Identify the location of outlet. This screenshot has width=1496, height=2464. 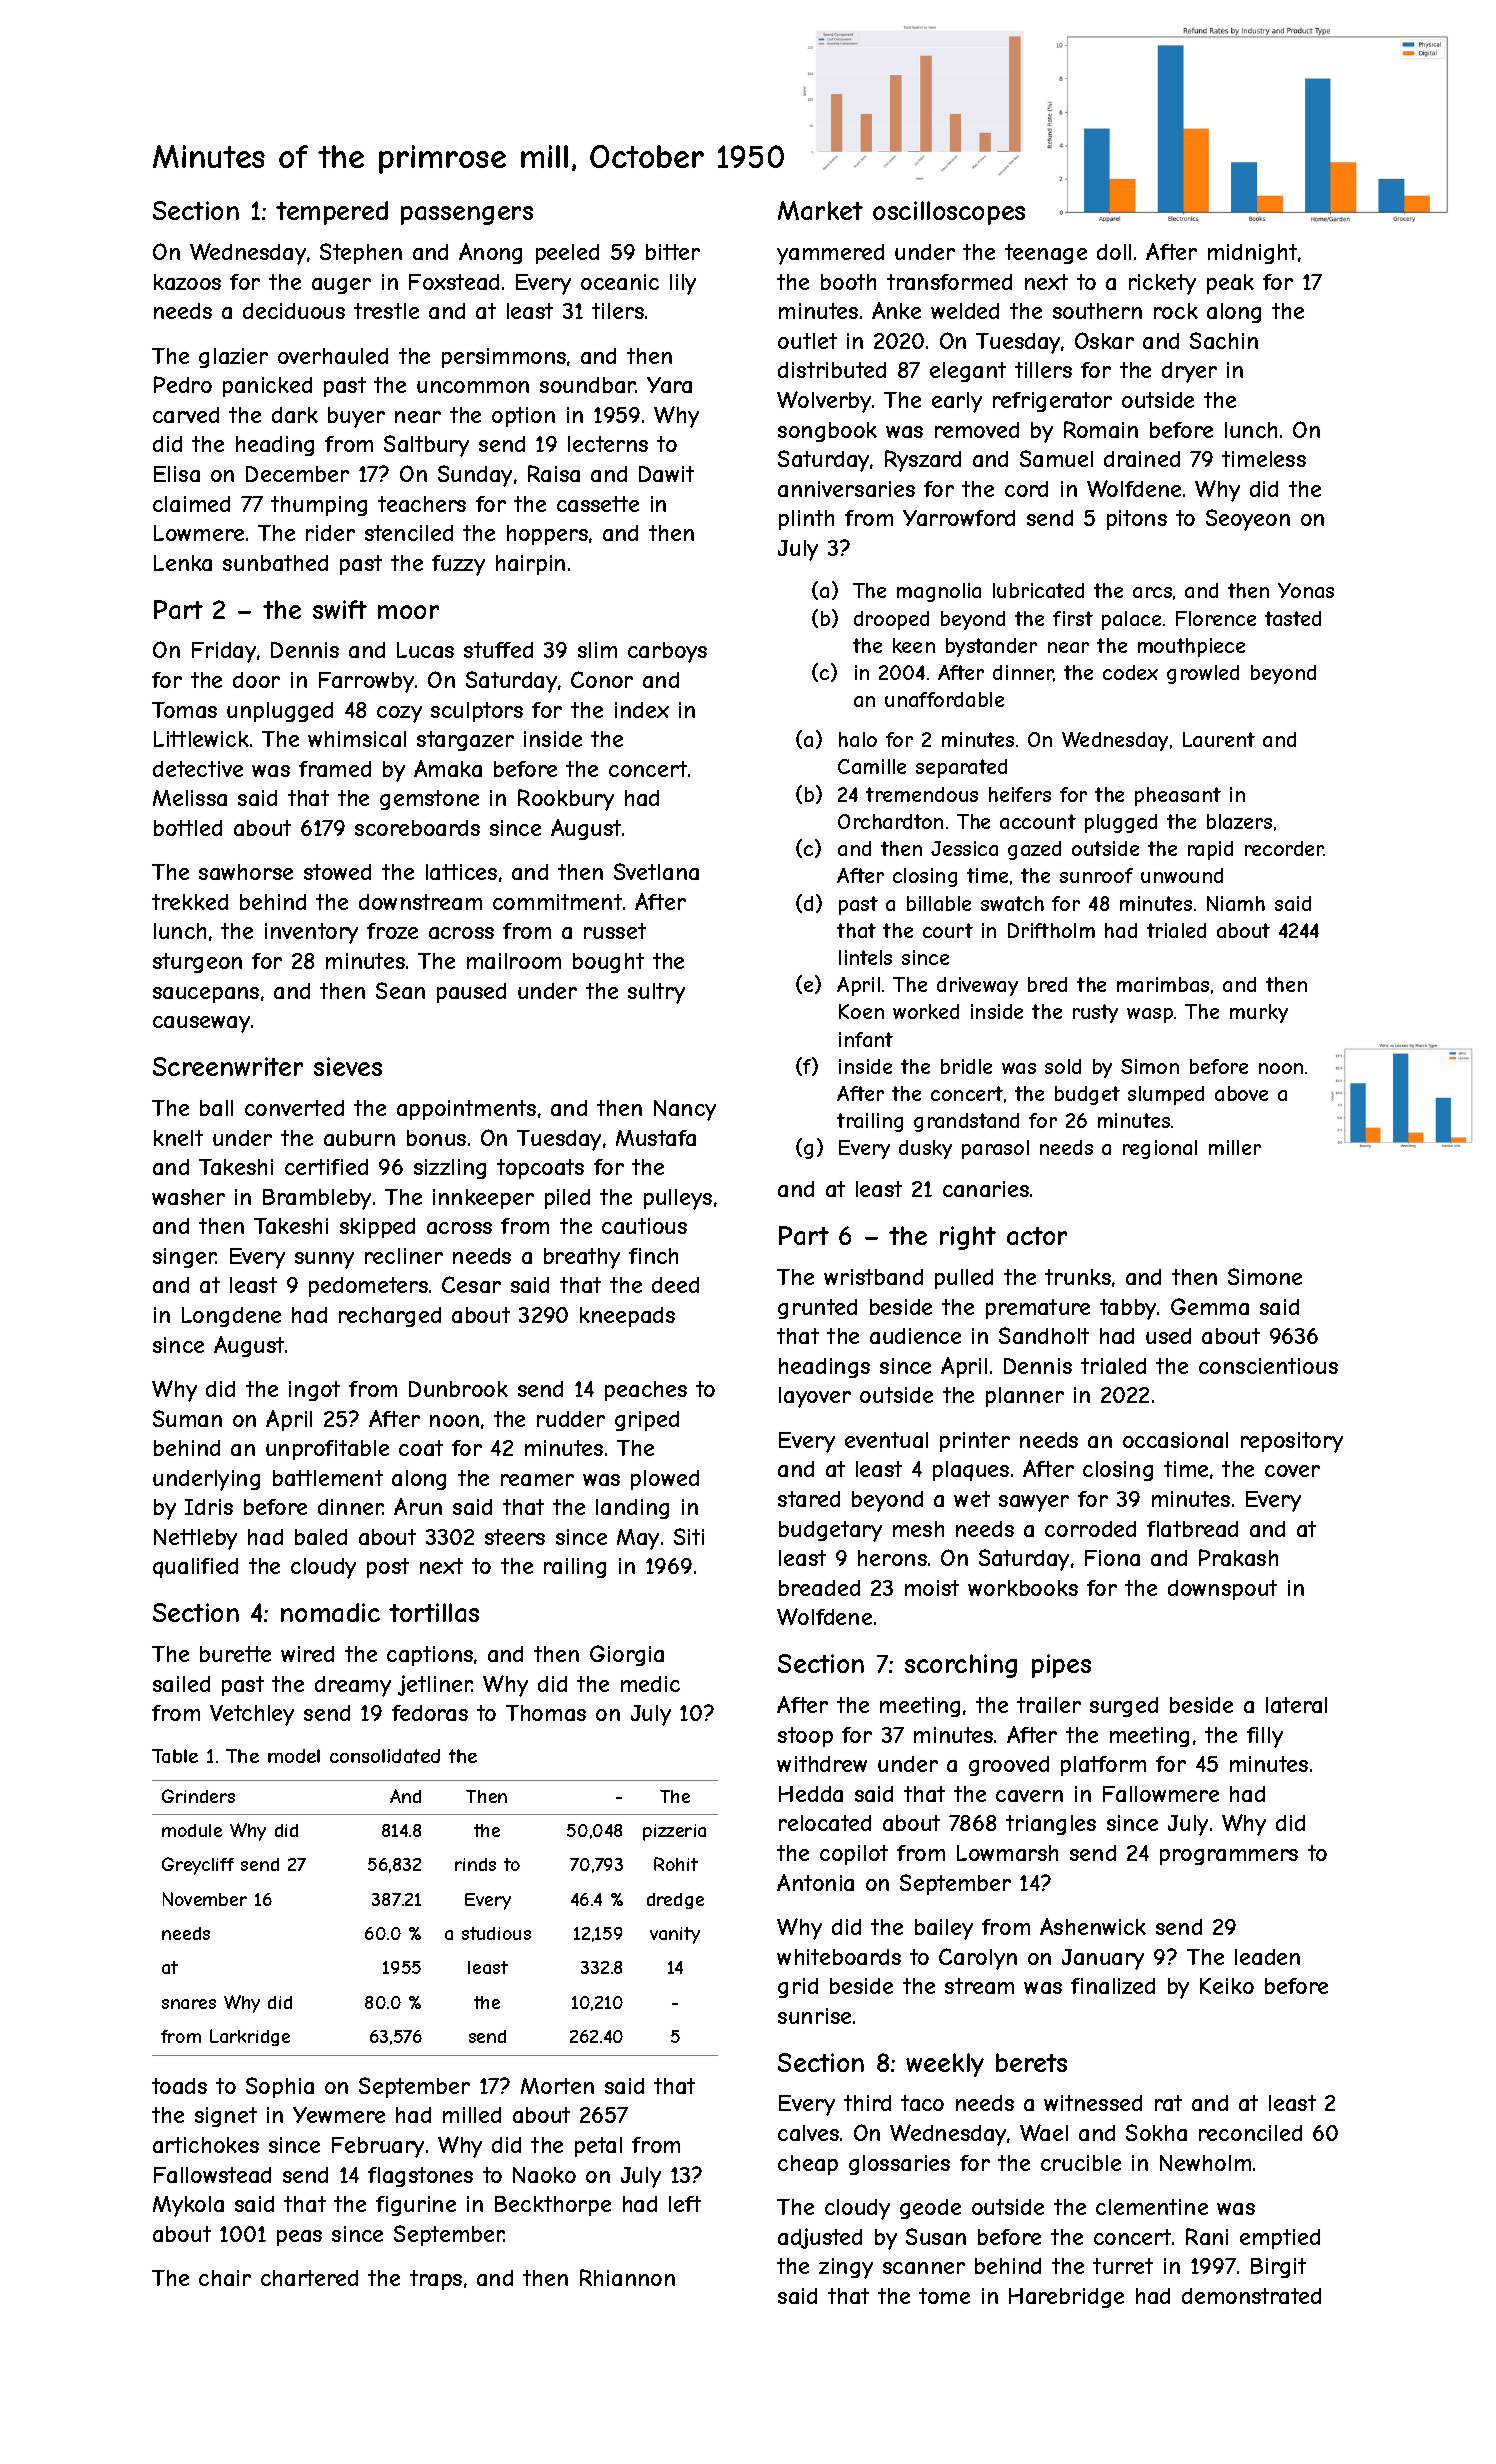
(807, 341).
